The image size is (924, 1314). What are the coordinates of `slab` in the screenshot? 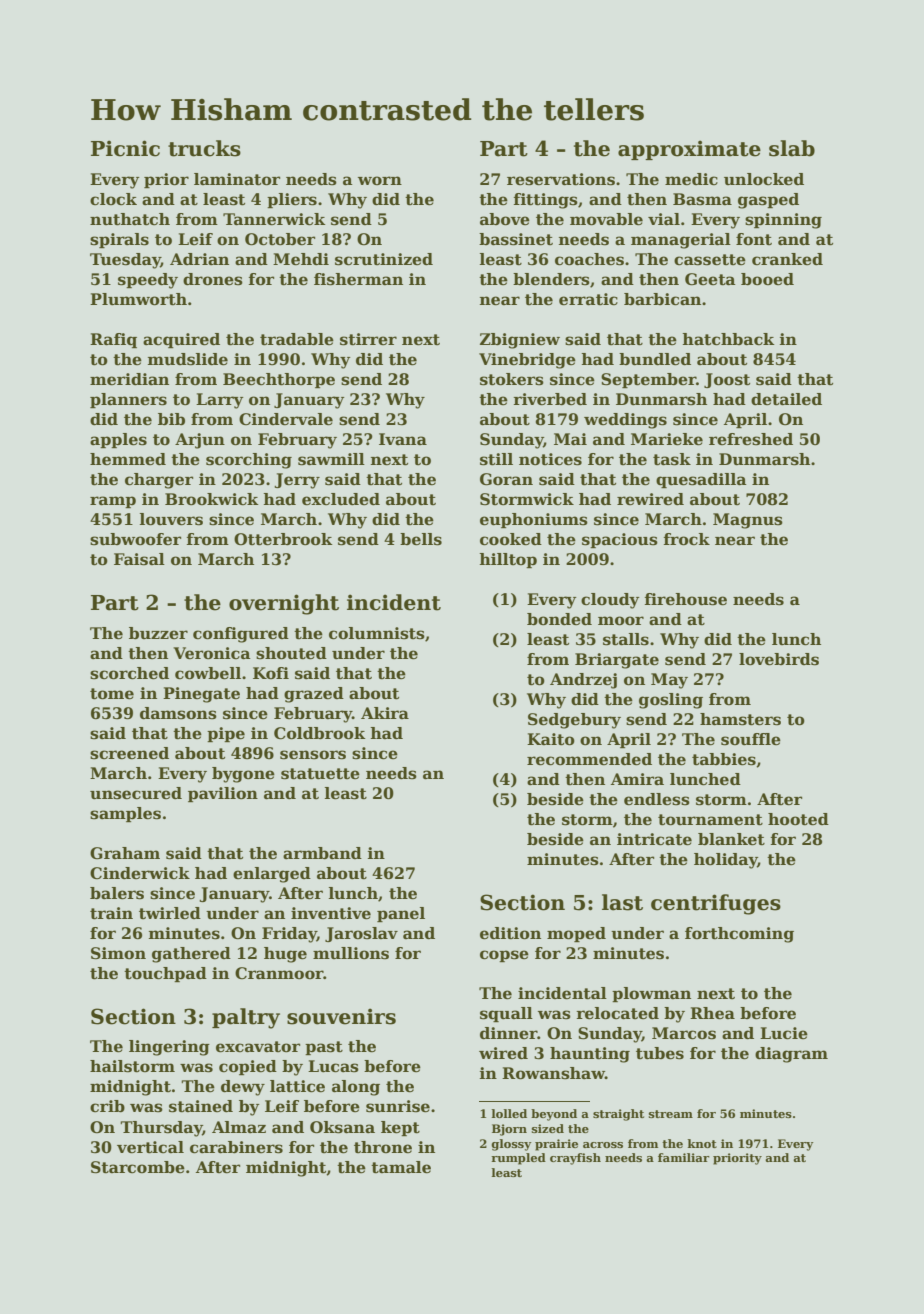 It's located at (792, 148).
